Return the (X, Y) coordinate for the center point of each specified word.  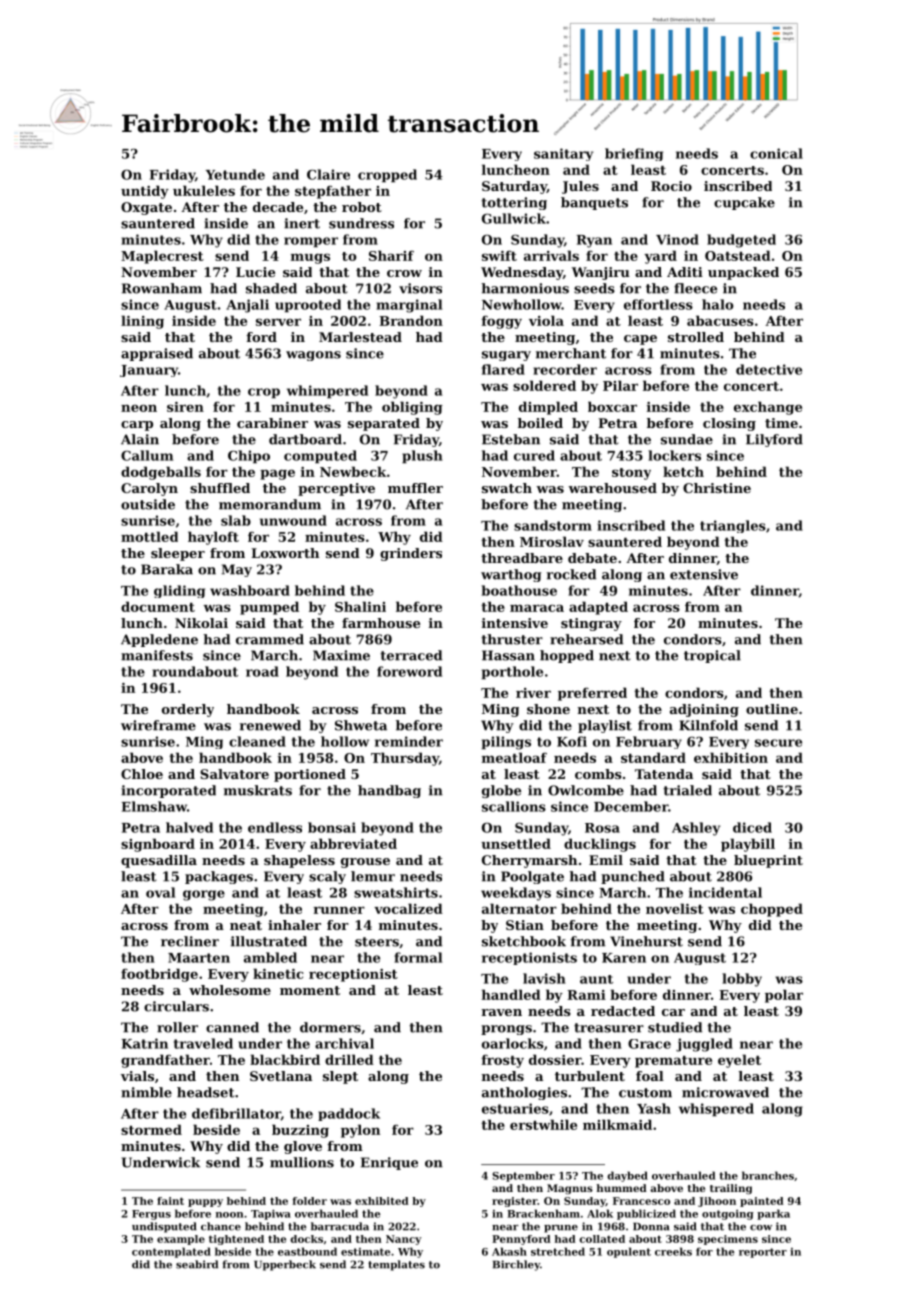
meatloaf (514, 757)
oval (160, 892)
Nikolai (201, 623)
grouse (365, 863)
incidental (725, 892)
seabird (197, 1264)
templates (396, 1265)
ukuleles (204, 190)
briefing (634, 154)
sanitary (563, 154)
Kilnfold (708, 725)
